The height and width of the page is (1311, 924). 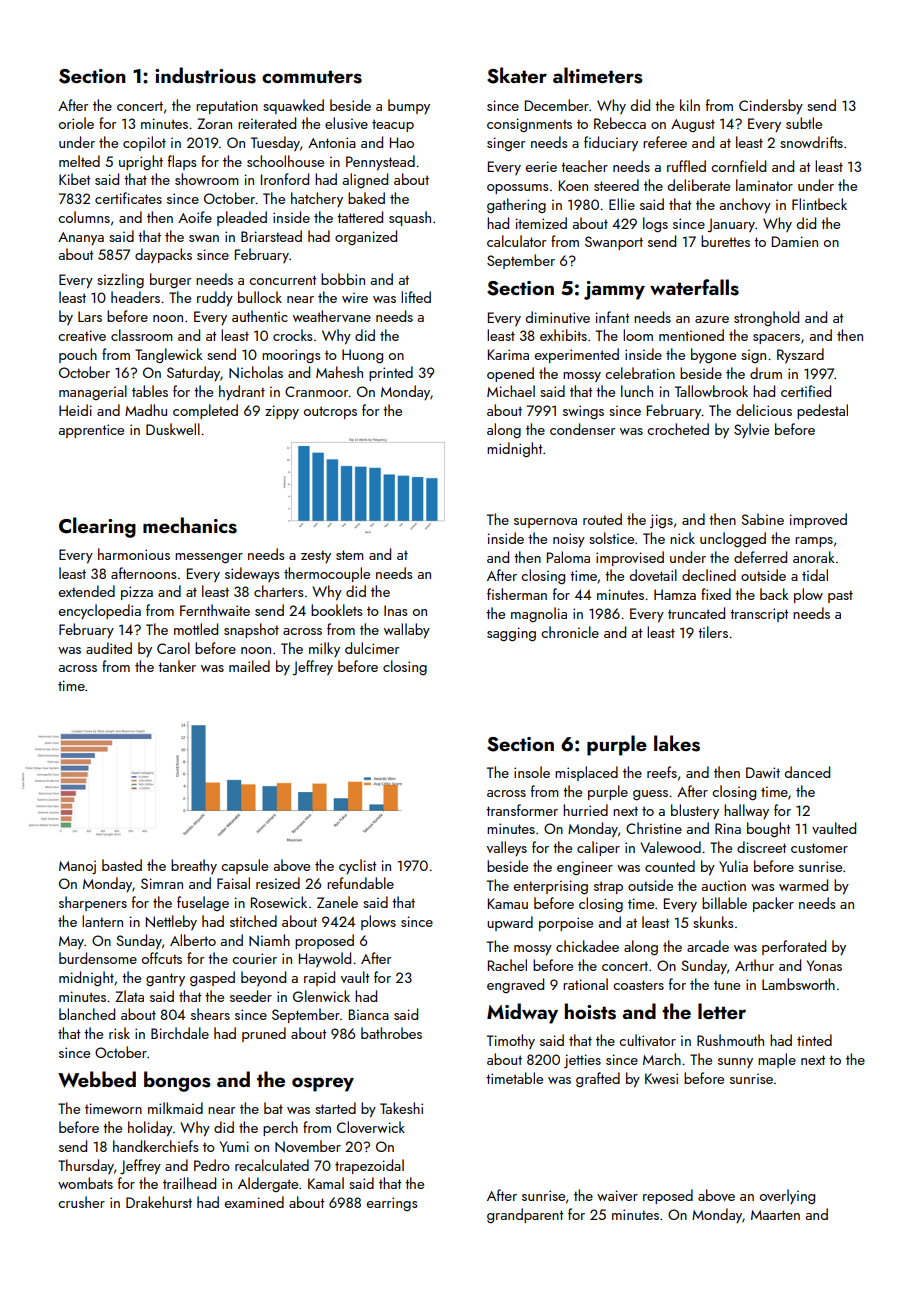 I want to click on grandparent, so click(x=525, y=1215).
